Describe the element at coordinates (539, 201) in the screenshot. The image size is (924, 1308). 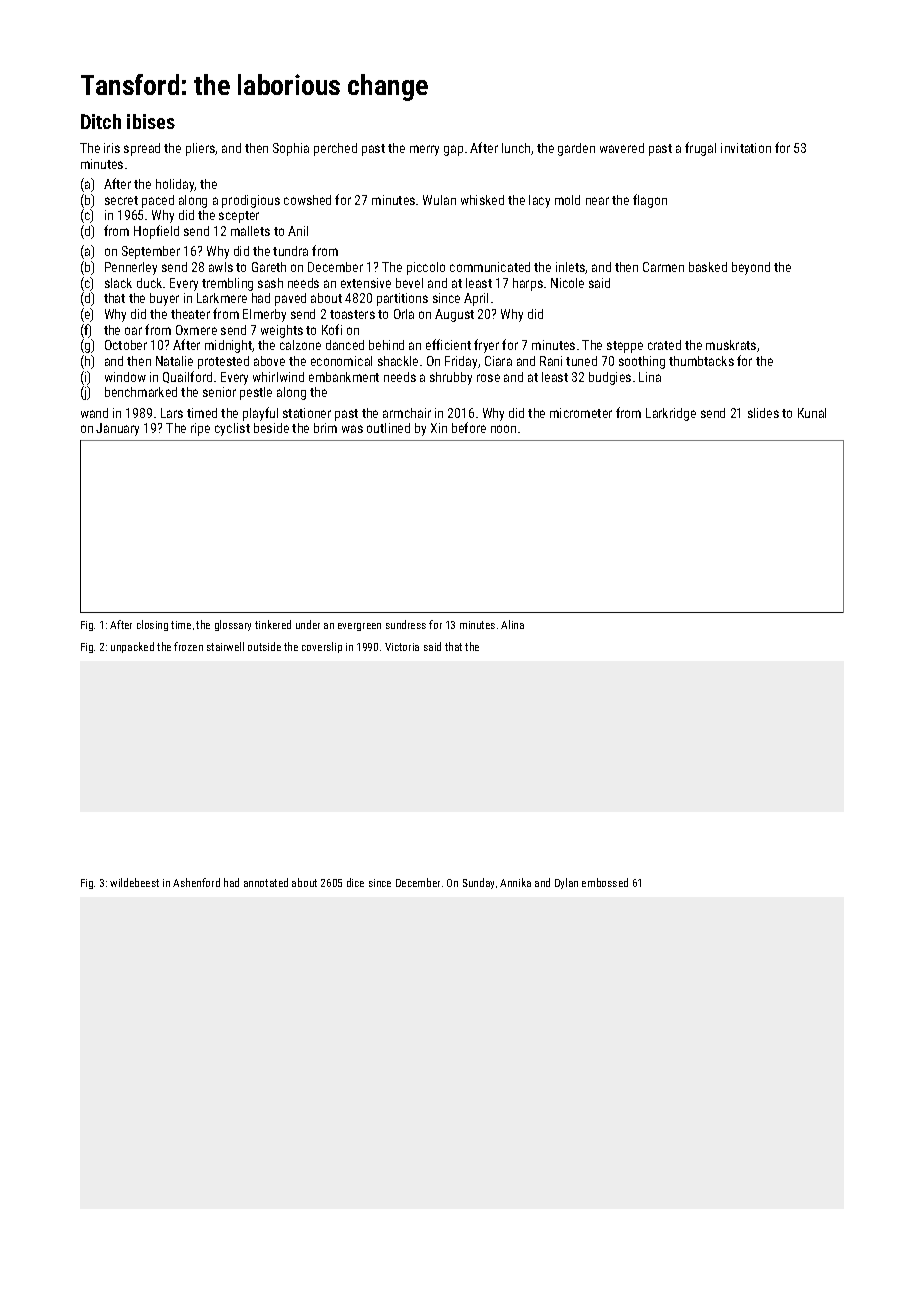
I see `lacy` at that location.
